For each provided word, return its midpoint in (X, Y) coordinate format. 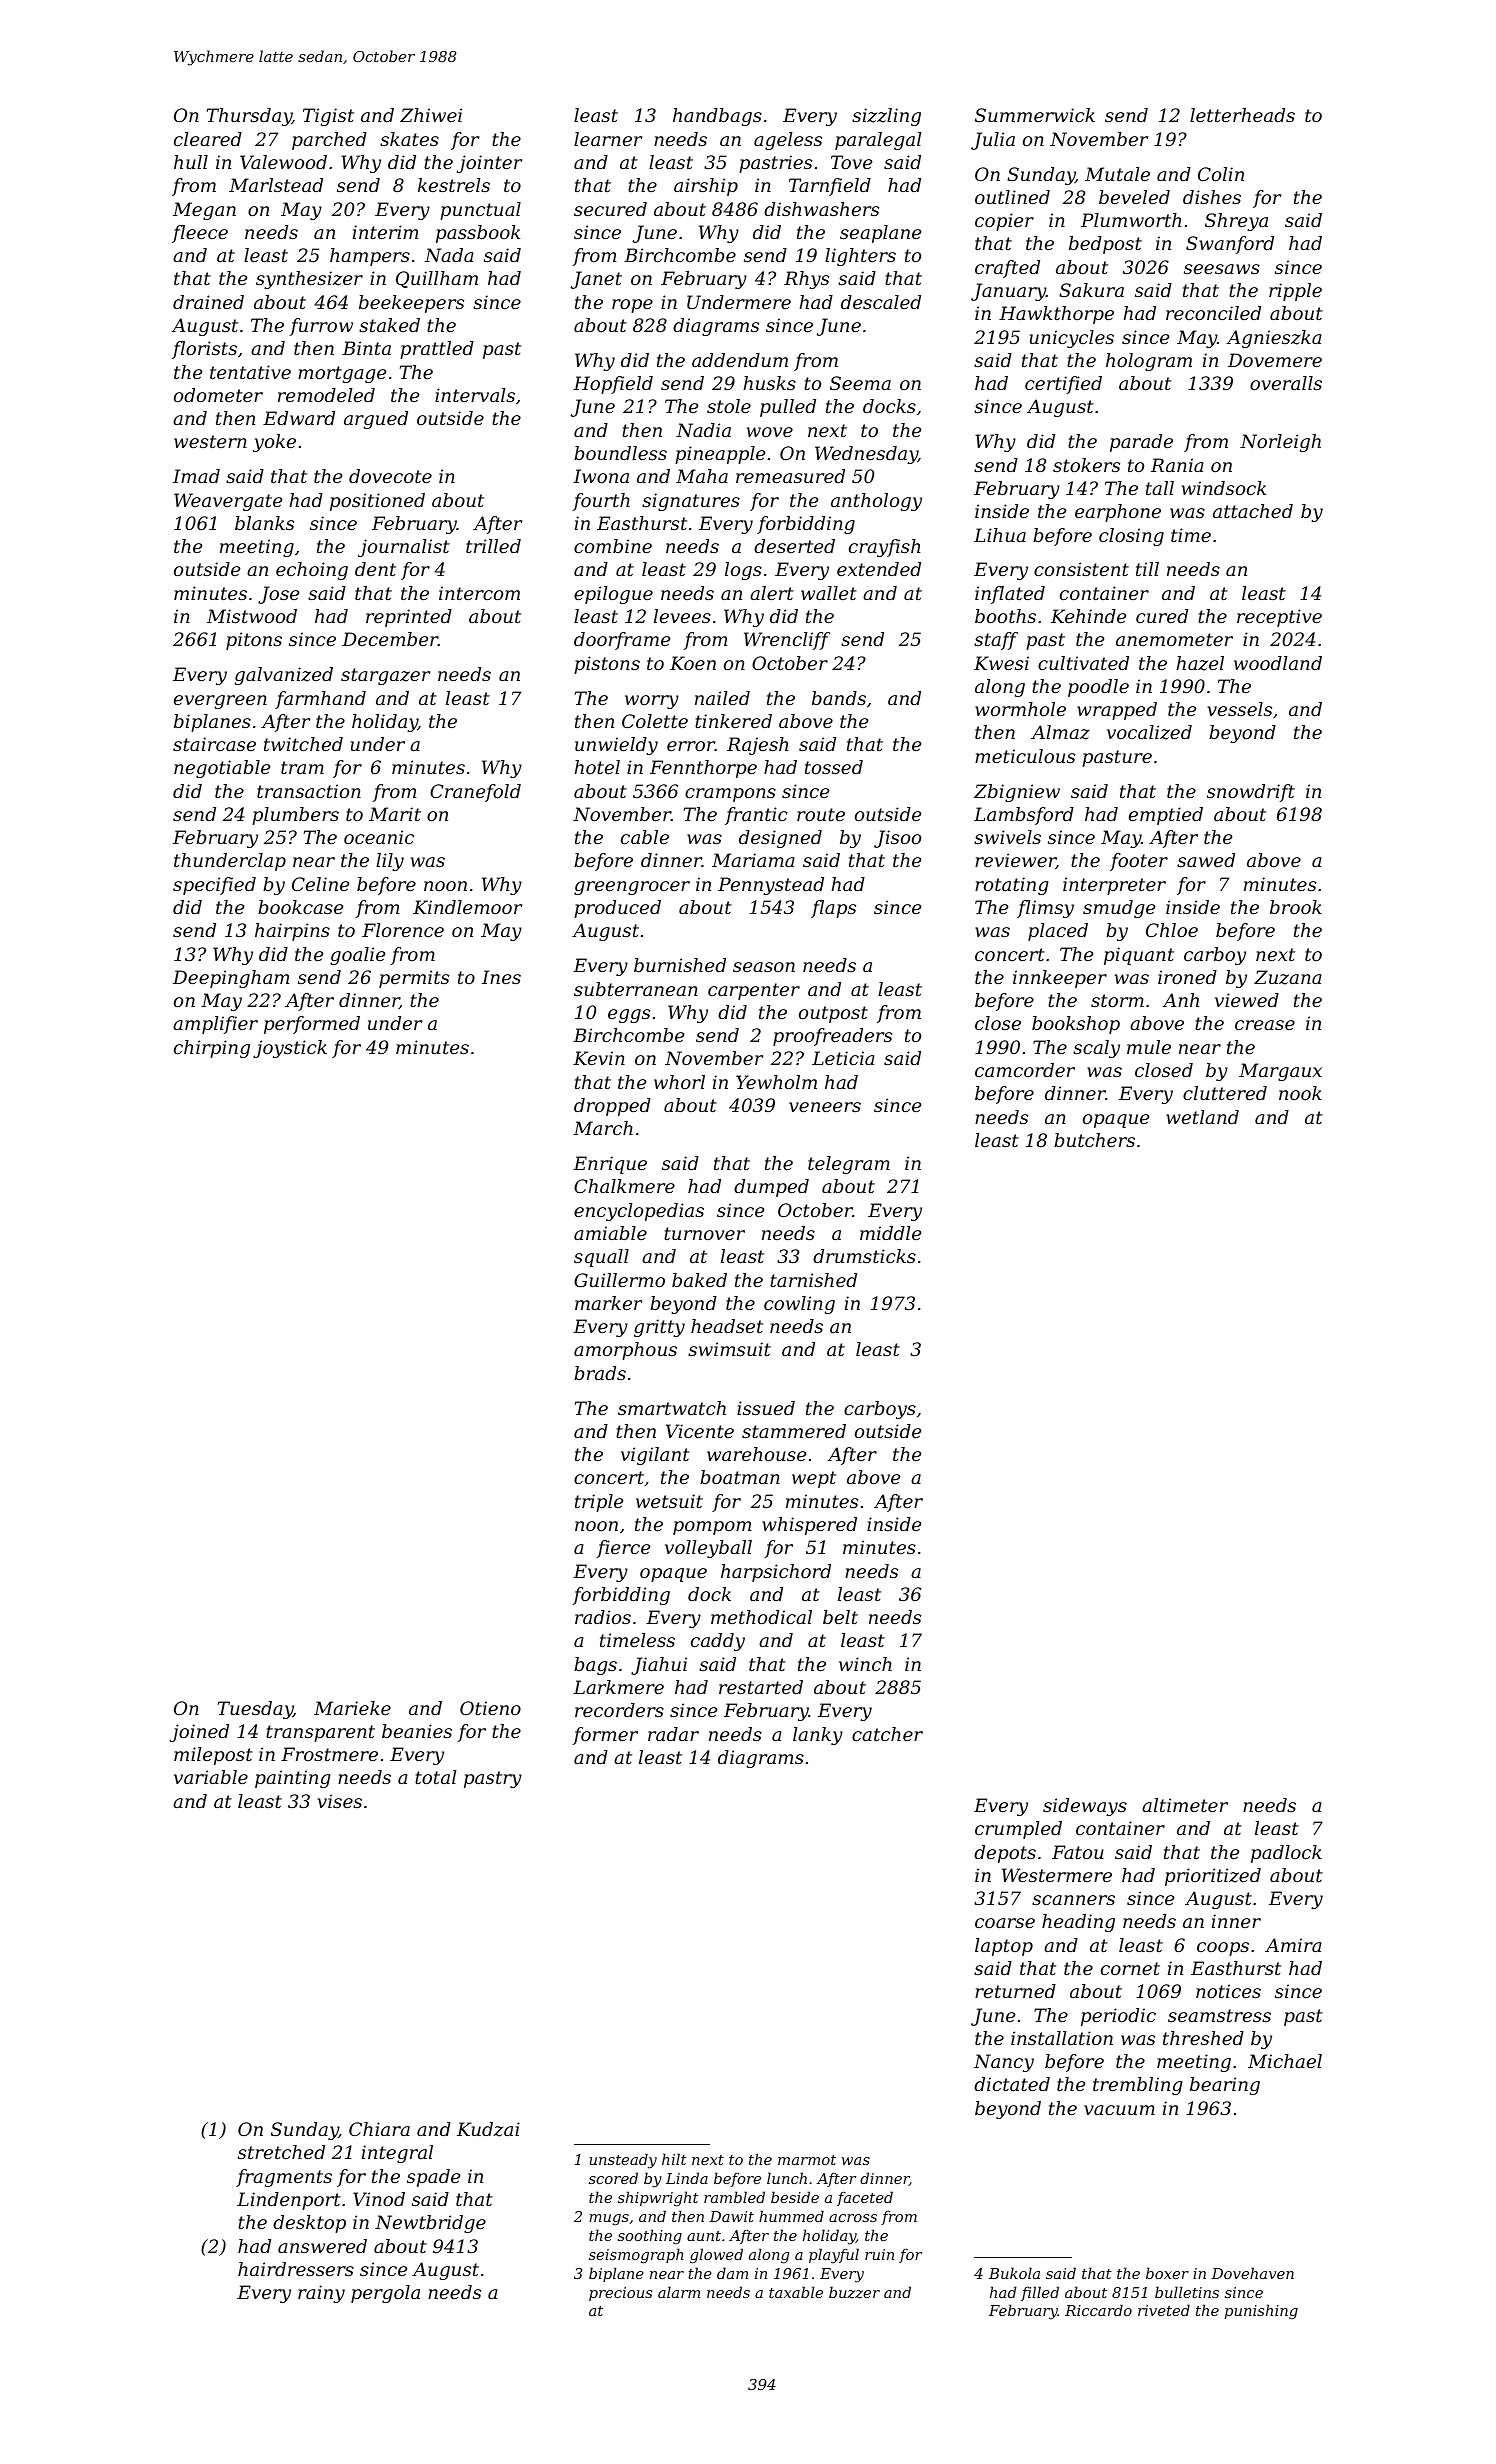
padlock (1286, 1854)
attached (1253, 511)
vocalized (1149, 732)
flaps (833, 909)
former (605, 1736)
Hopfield (613, 385)
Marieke (352, 1708)
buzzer (854, 2292)
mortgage (342, 374)
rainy (321, 2294)
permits (414, 979)
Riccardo (1098, 2310)
